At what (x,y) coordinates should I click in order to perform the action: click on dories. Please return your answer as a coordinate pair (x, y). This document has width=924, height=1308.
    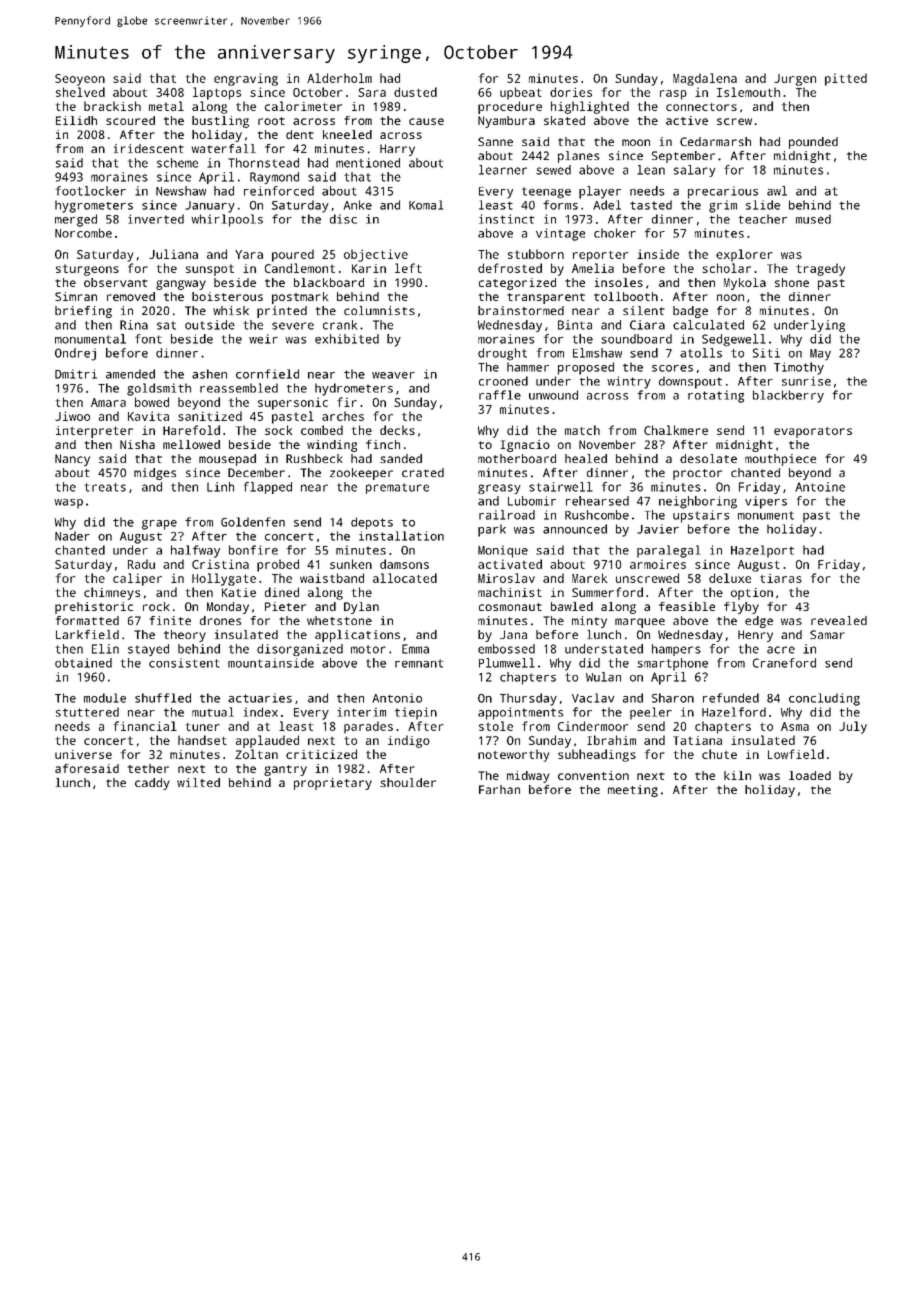
    Looking at the image, I should click on (571, 92).
